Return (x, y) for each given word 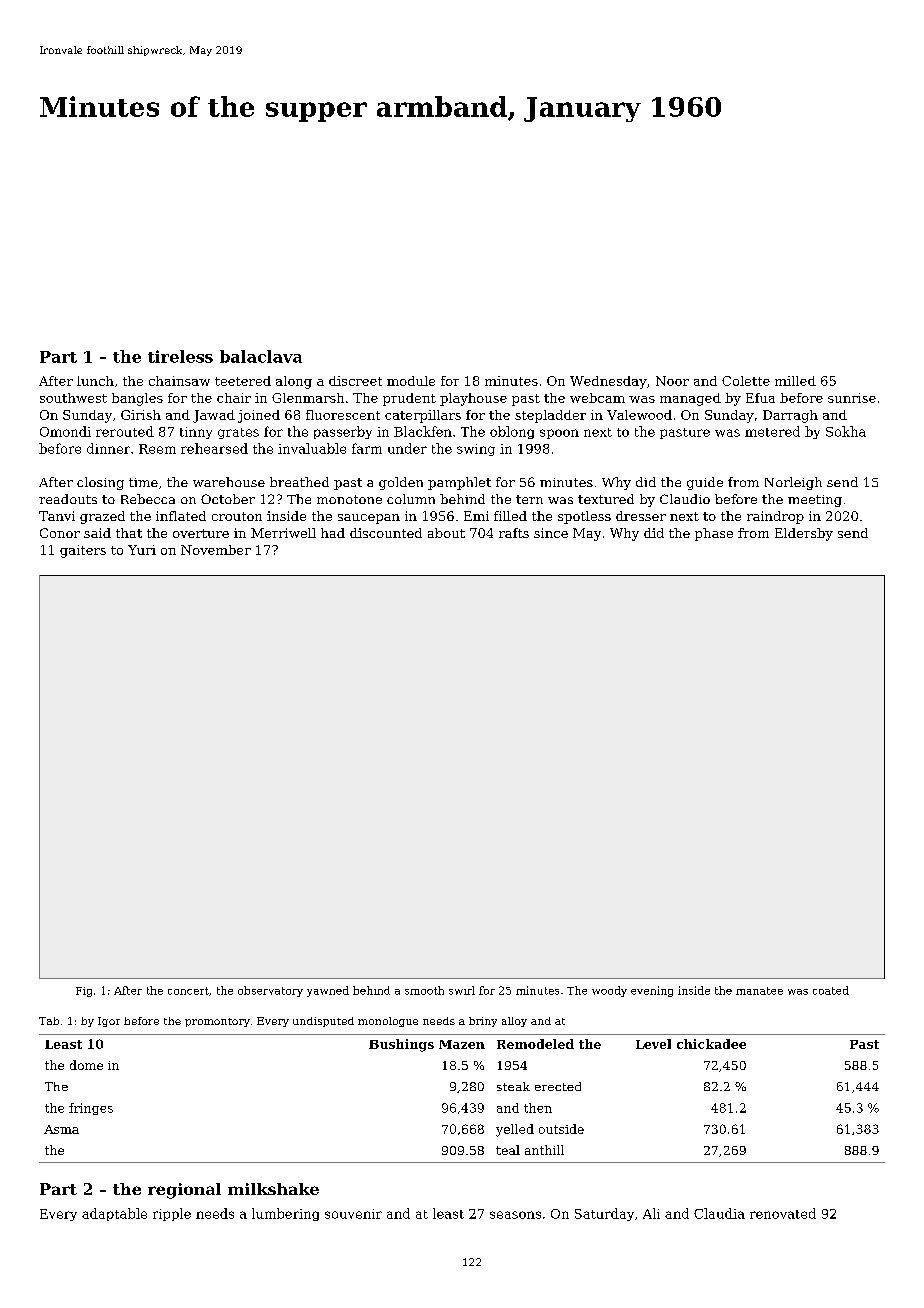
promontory (217, 1022)
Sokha (846, 431)
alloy (514, 1022)
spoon (559, 434)
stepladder (550, 416)
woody (609, 991)
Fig (84, 992)
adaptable (114, 1214)
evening (652, 991)
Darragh (790, 416)
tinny (196, 433)
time (143, 482)
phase (714, 534)
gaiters (83, 551)
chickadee (711, 1044)
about (446, 533)
